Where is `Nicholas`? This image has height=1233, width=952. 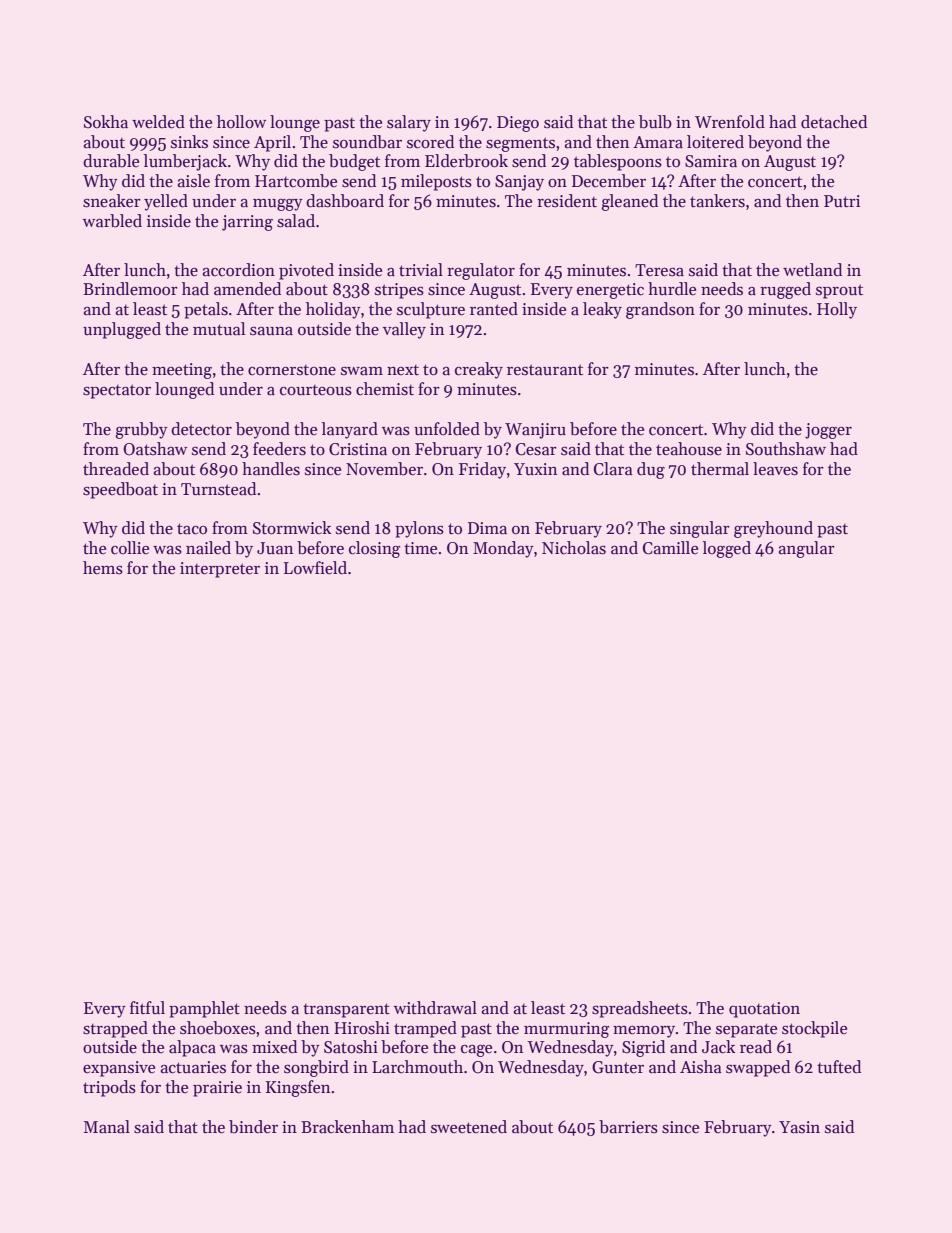
Nicholas is located at coordinates (574, 548).
